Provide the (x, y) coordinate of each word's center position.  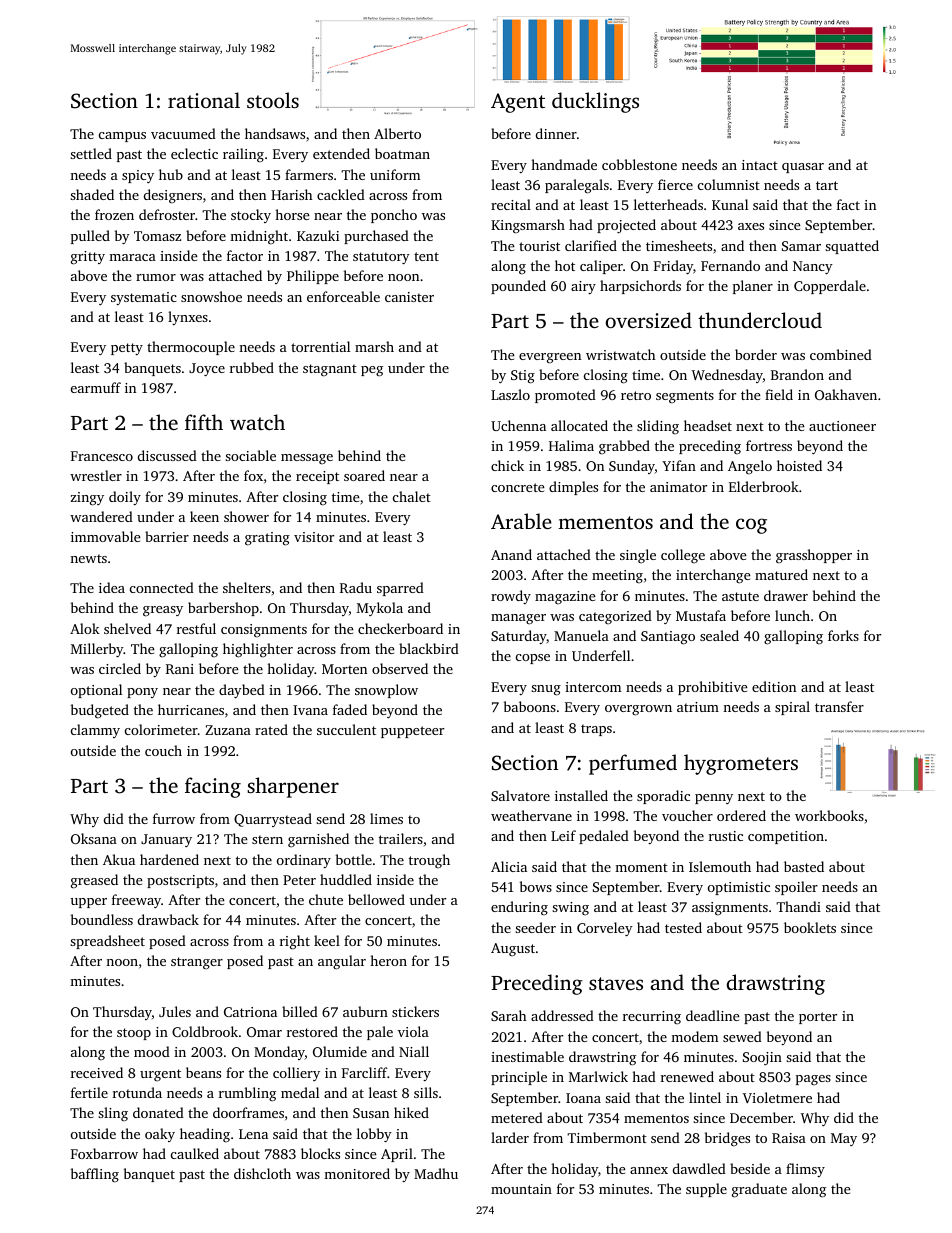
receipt (317, 477)
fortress (769, 445)
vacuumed (183, 133)
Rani (180, 669)
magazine (565, 597)
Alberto (397, 133)
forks (843, 635)
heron (388, 960)
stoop (134, 1034)
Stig (523, 377)
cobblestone (639, 164)
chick (507, 465)
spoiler (796, 888)
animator (678, 487)
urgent (160, 1075)
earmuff (96, 387)
